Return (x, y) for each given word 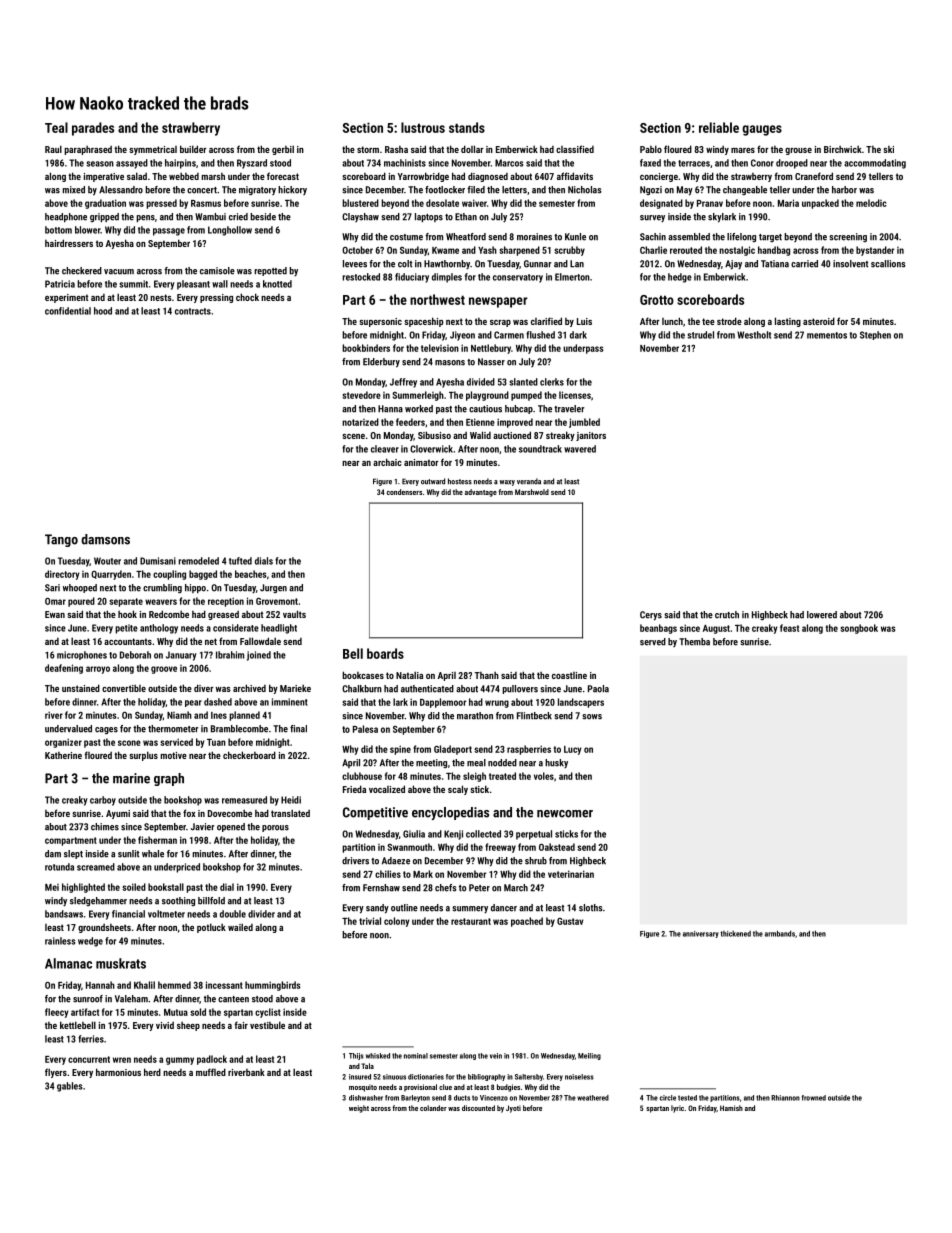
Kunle (575, 237)
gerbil (283, 150)
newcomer (565, 814)
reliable (719, 127)
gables (69, 1087)
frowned (814, 1098)
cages (106, 731)
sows (592, 717)
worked (419, 409)
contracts (193, 311)
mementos (827, 335)
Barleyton (415, 1098)
